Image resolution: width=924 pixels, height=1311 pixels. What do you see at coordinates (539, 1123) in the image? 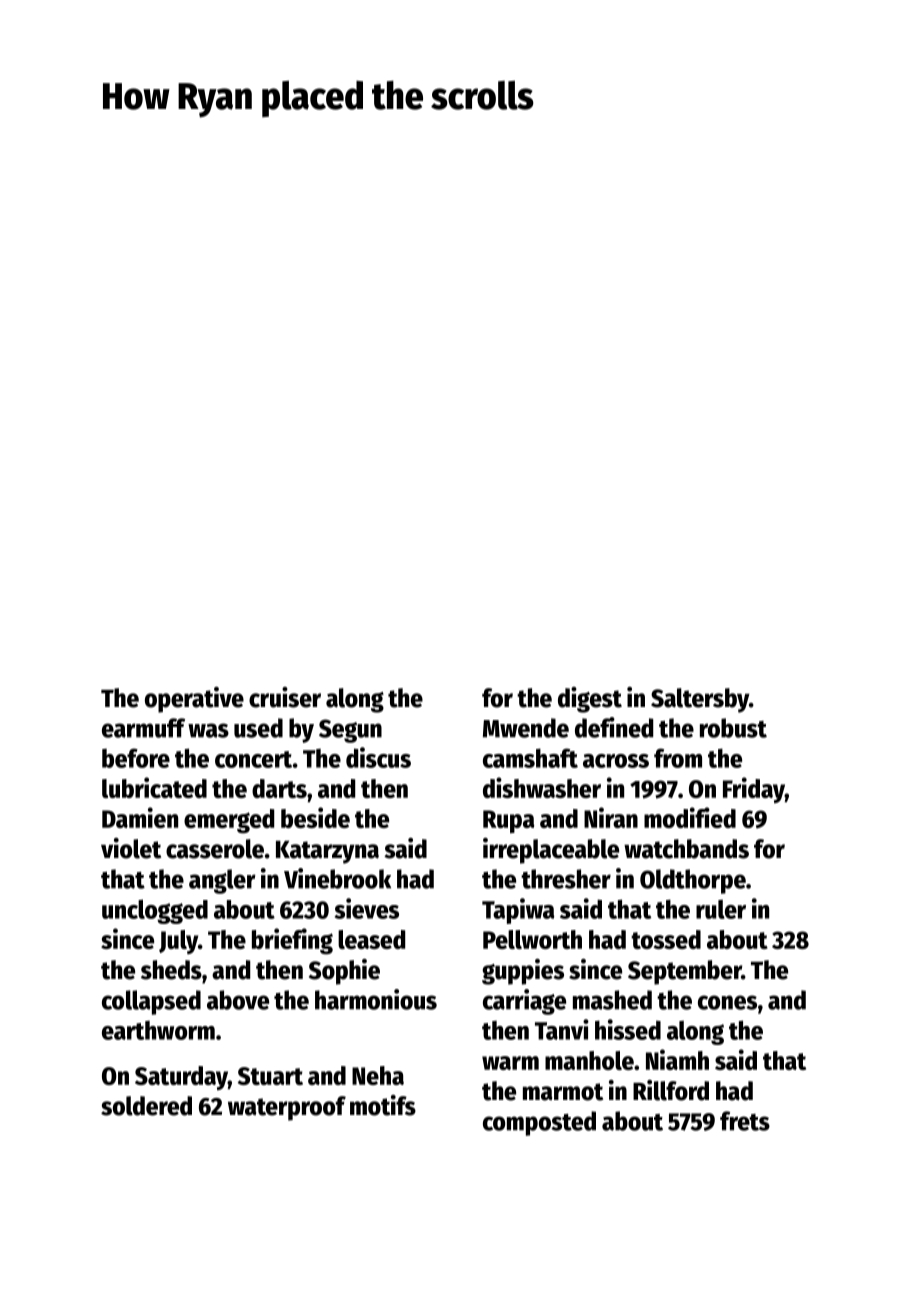
I see `composted` at bounding box center [539, 1123].
